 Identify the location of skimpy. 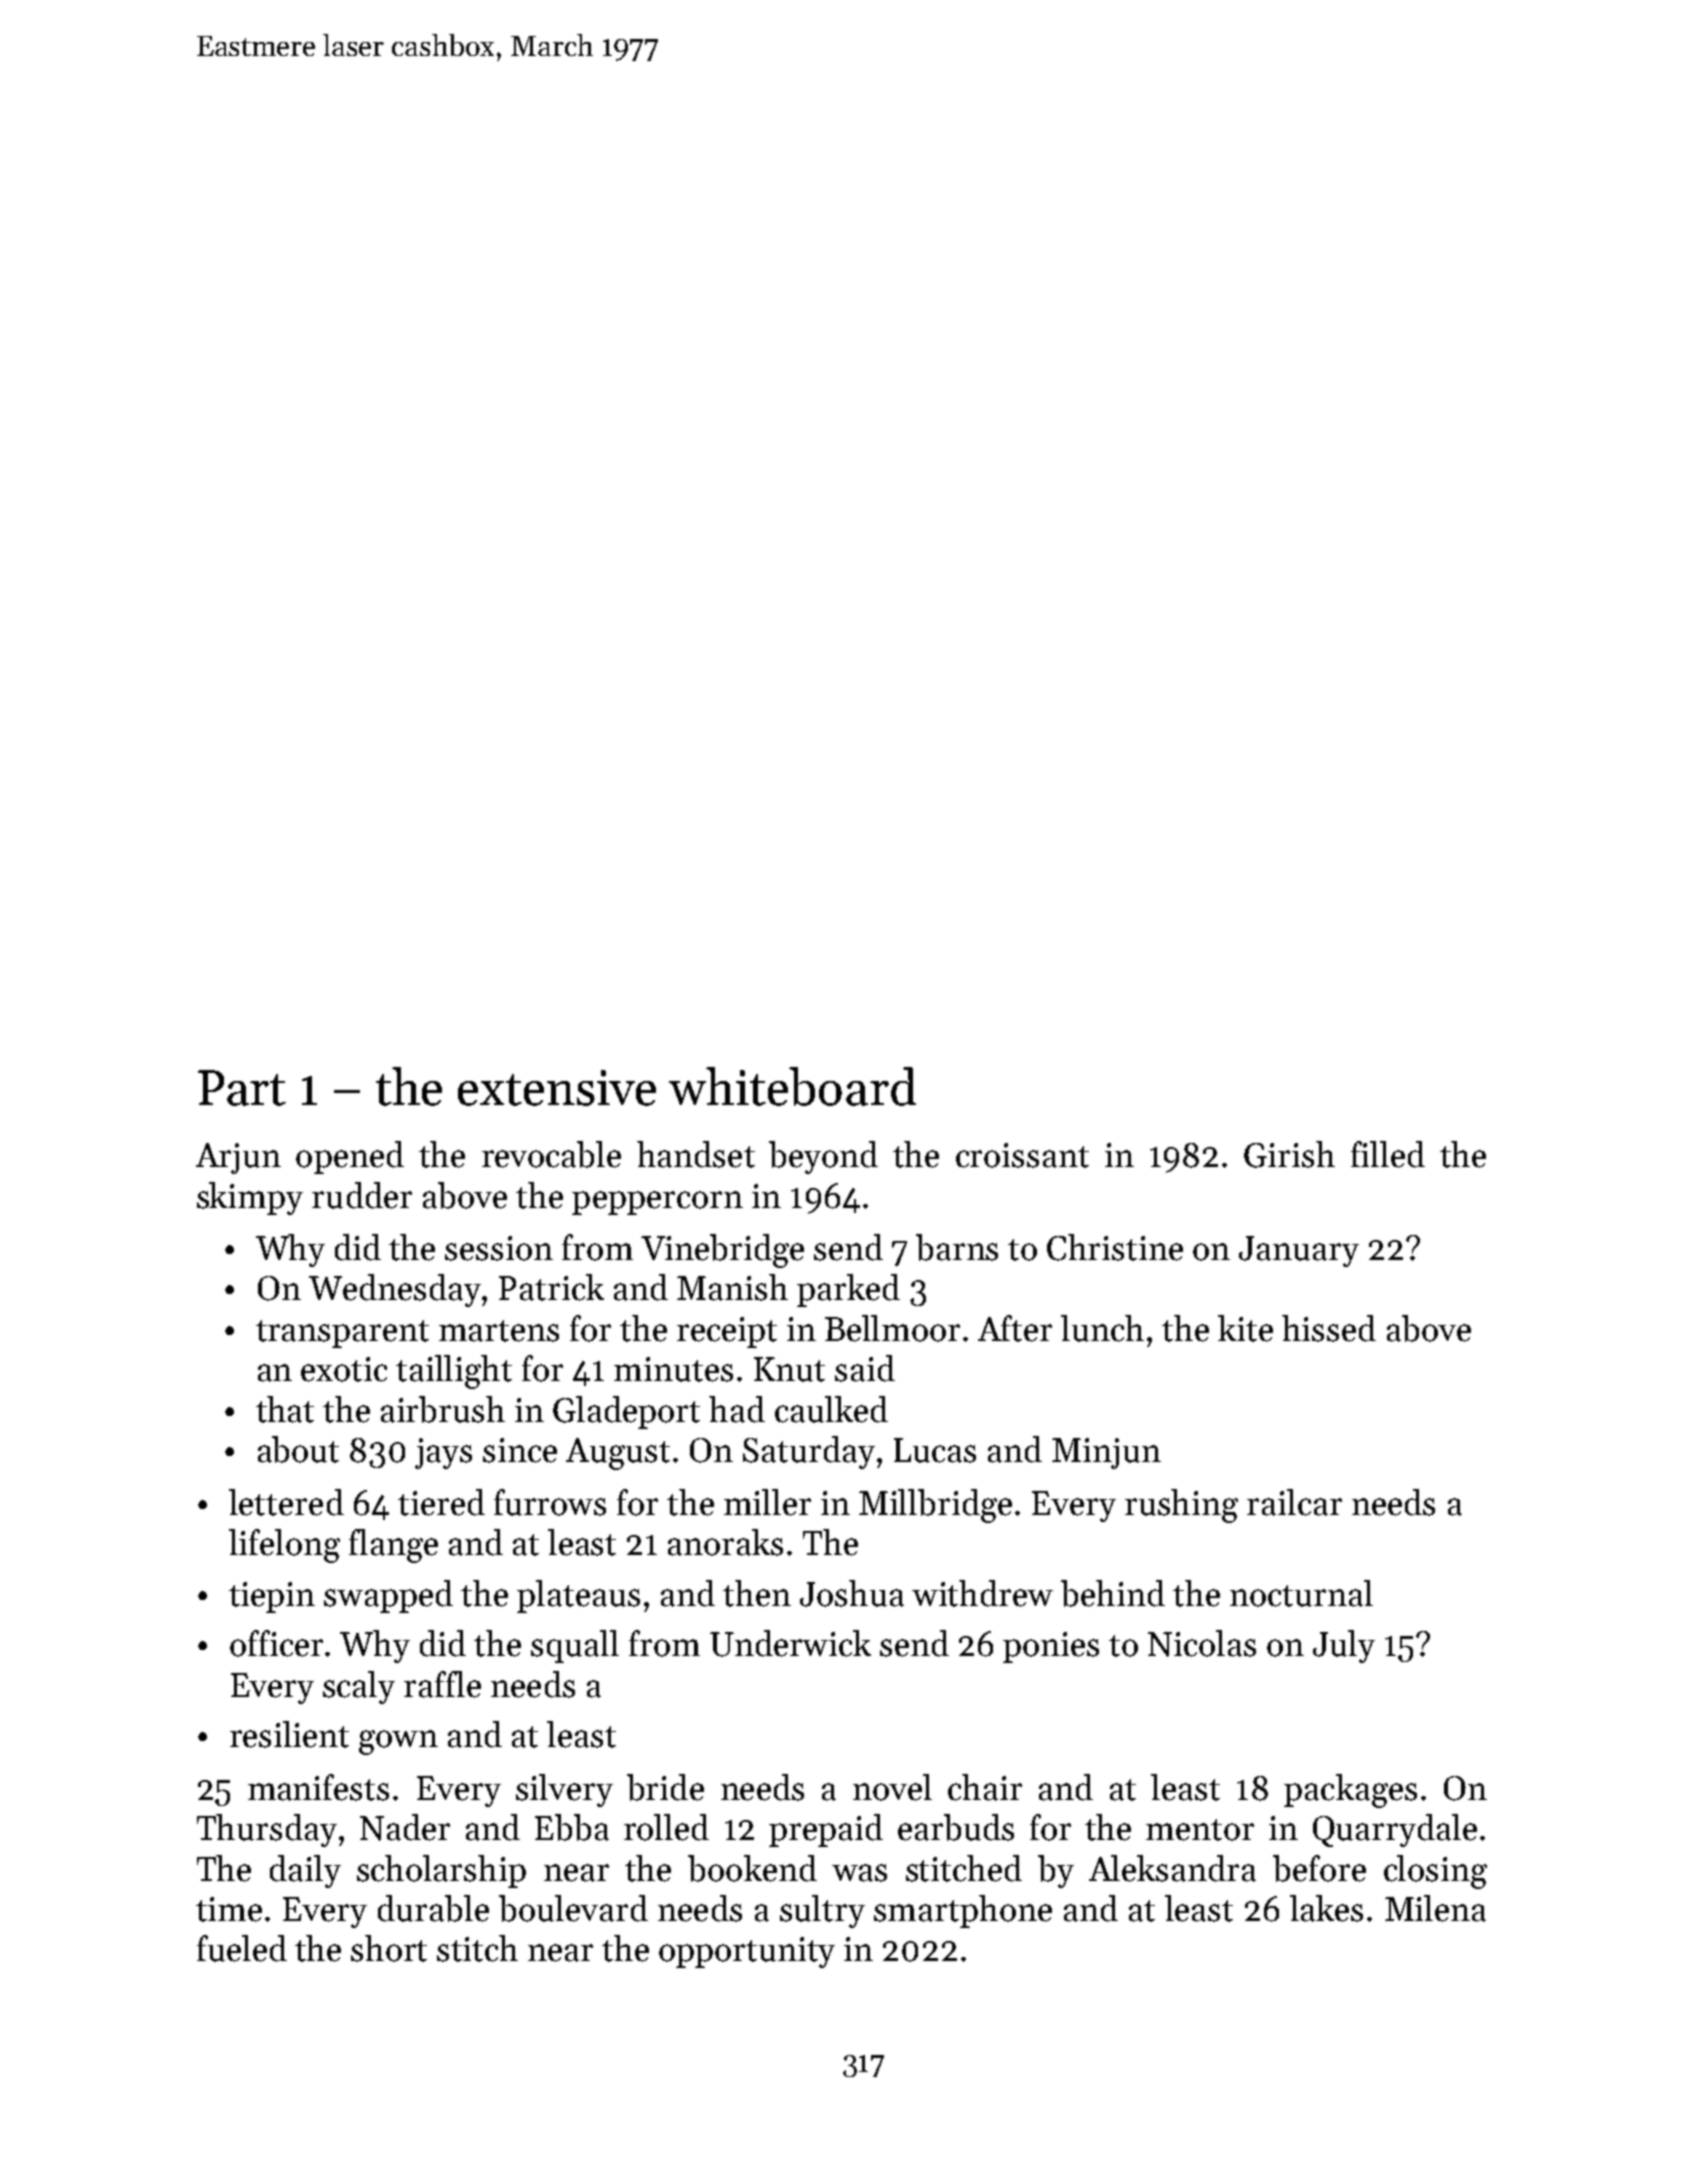
(250, 1198).
